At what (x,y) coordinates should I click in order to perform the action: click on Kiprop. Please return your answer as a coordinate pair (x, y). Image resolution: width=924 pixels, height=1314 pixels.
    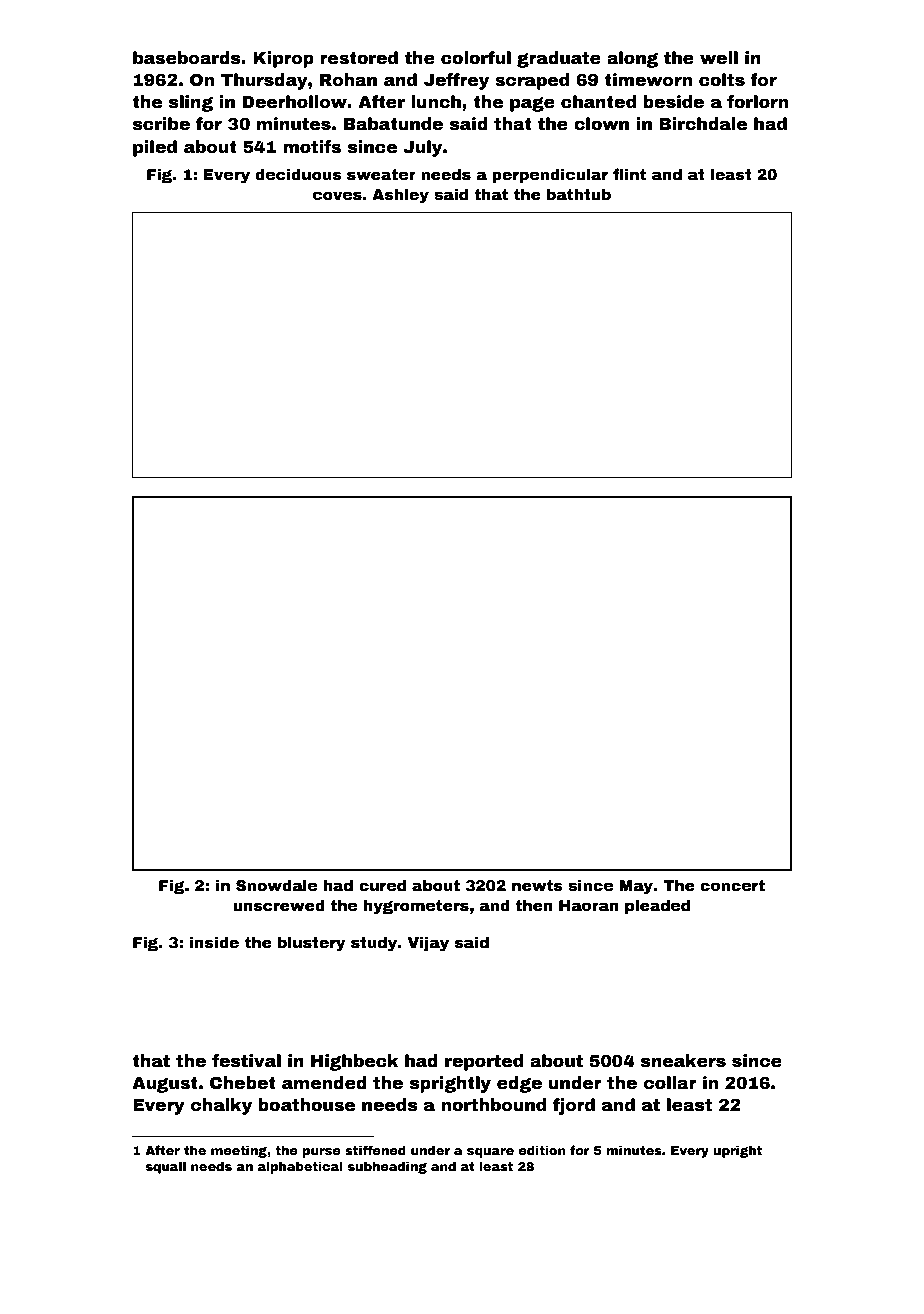
    Looking at the image, I should click on (283, 59).
